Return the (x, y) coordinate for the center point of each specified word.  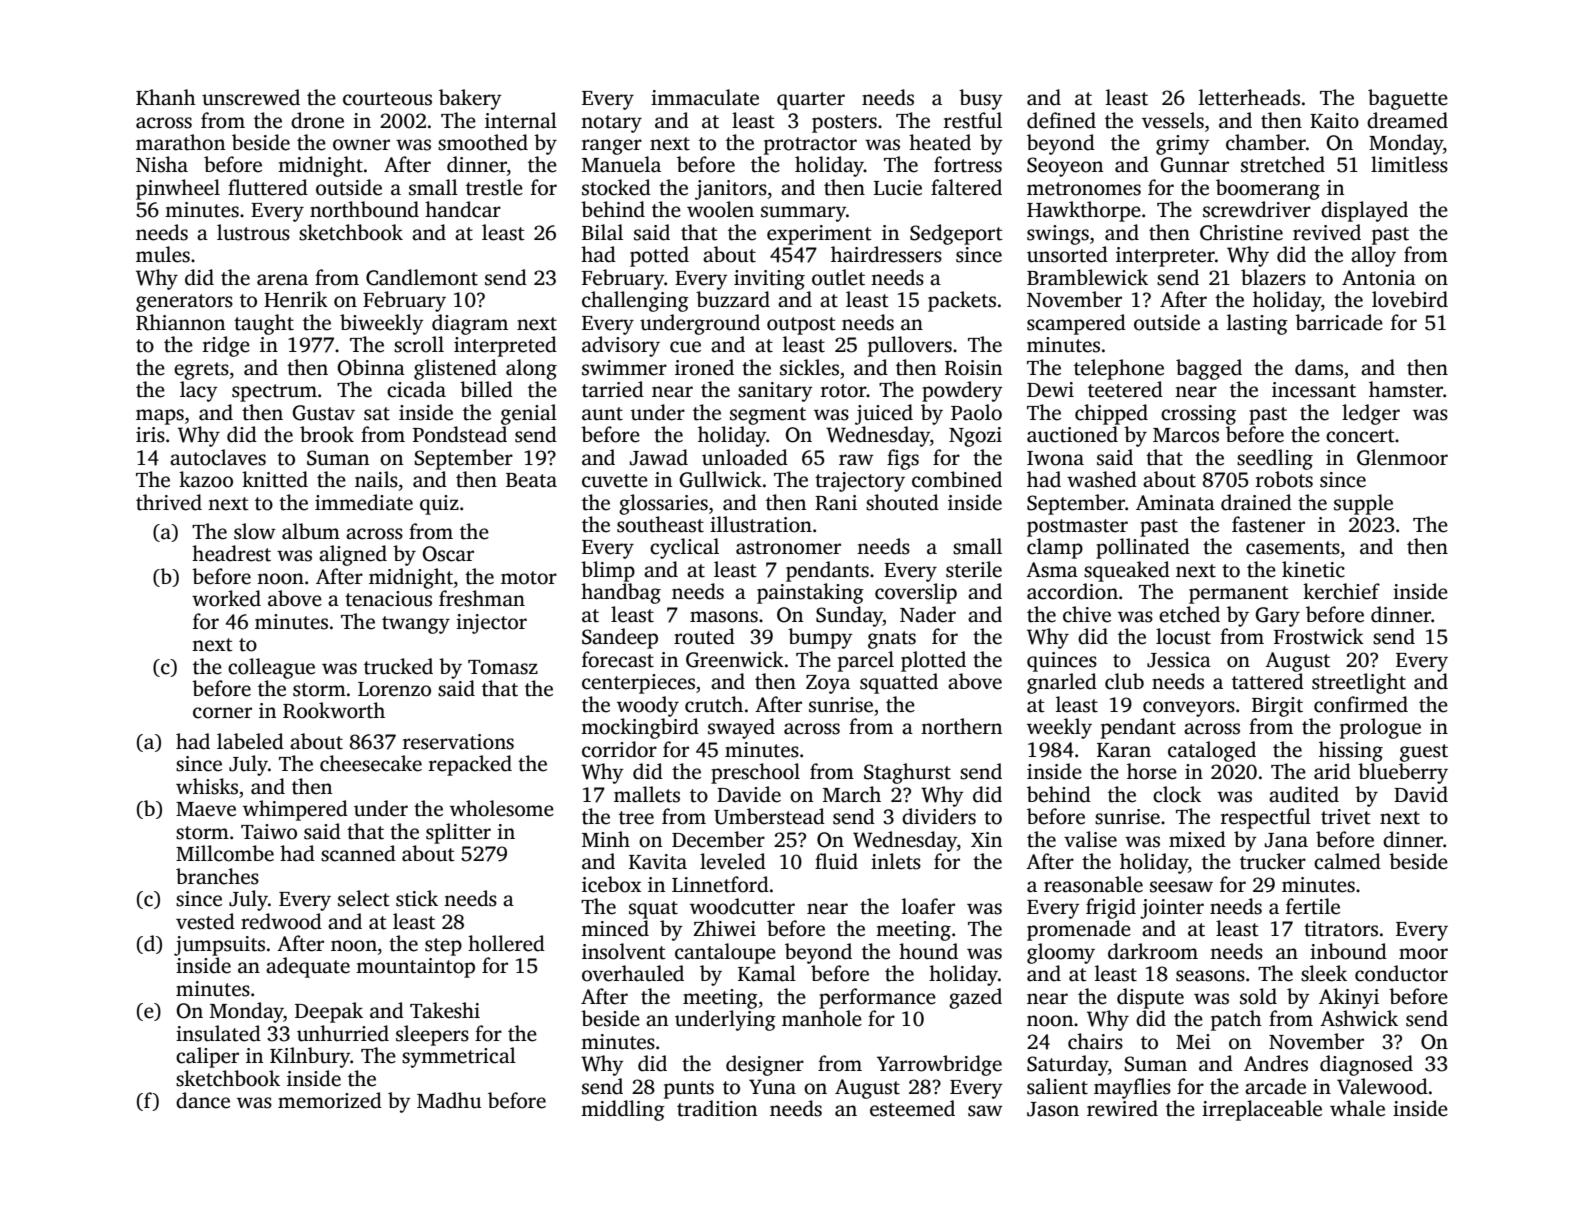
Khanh (166, 97)
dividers (939, 816)
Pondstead (460, 434)
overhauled (633, 973)
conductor (1401, 973)
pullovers (910, 346)
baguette (1408, 99)
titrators (1341, 929)
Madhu (449, 1100)
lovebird (1410, 299)
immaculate (705, 97)
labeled (250, 741)
